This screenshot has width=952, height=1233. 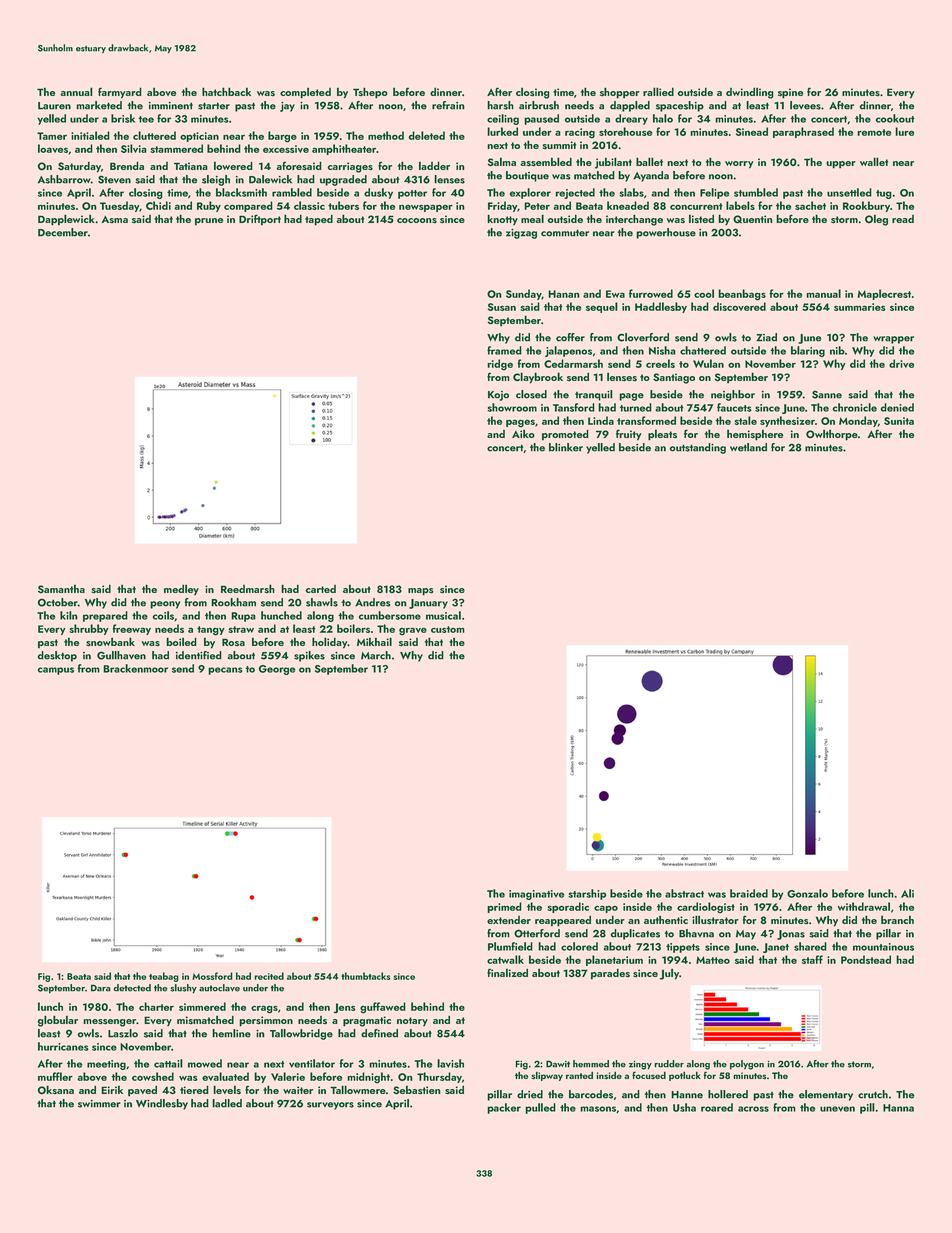 What do you see at coordinates (714, 193) in the screenshot?
I see `Felipe` at bounding box center [714, 193].
